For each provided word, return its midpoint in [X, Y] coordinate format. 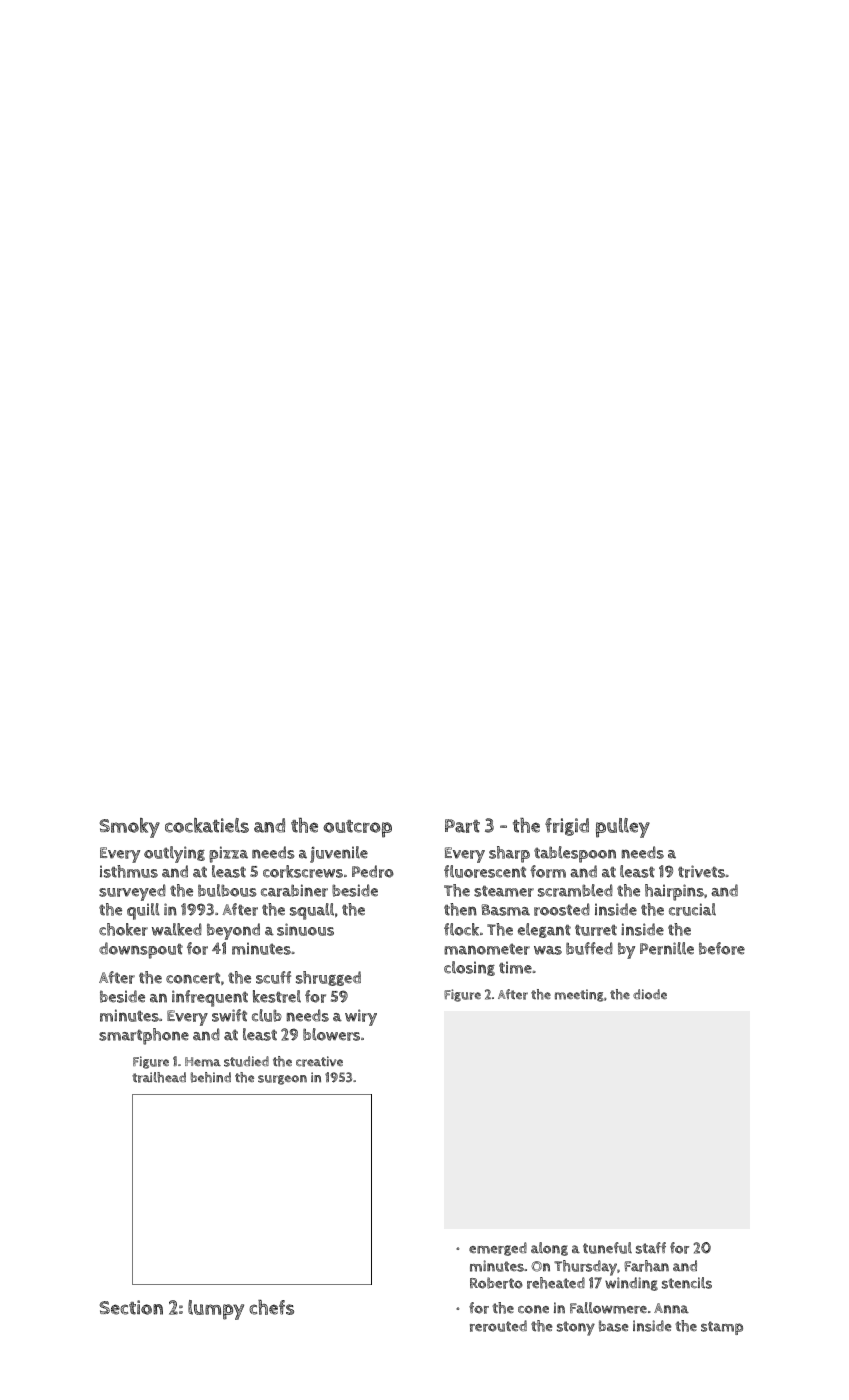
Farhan [647, 1266]
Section [131, 1307]
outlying [174, 854]
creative [319, 1061]
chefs [271, 1307]
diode [650, 994]
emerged [498, 1249]
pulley [623, 828]
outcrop [357, 829]
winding [631, 1284]
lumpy [216, 1310]
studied [246, 1061]
